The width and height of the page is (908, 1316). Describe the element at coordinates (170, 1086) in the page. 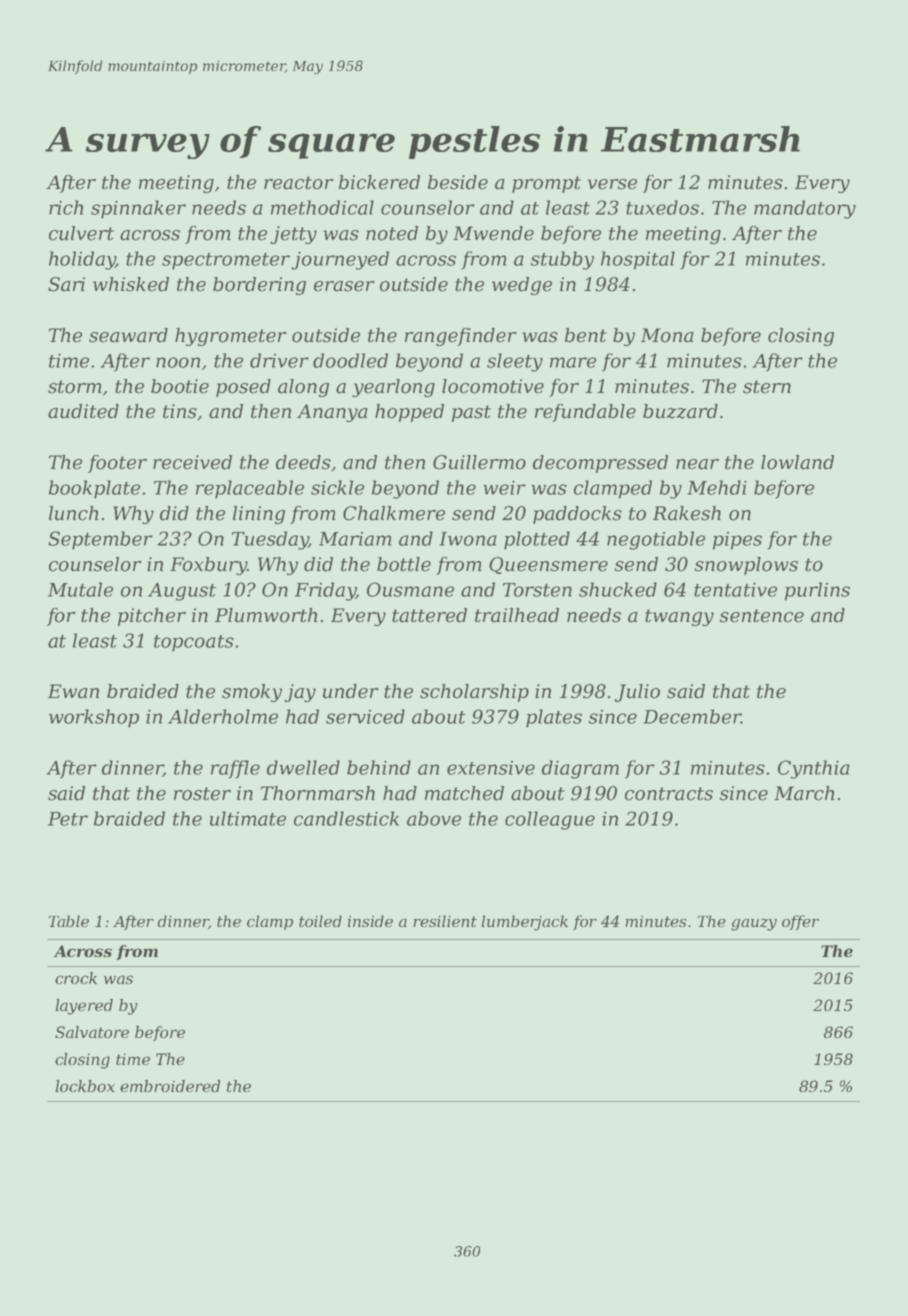

I see `embroidered` at that location.
